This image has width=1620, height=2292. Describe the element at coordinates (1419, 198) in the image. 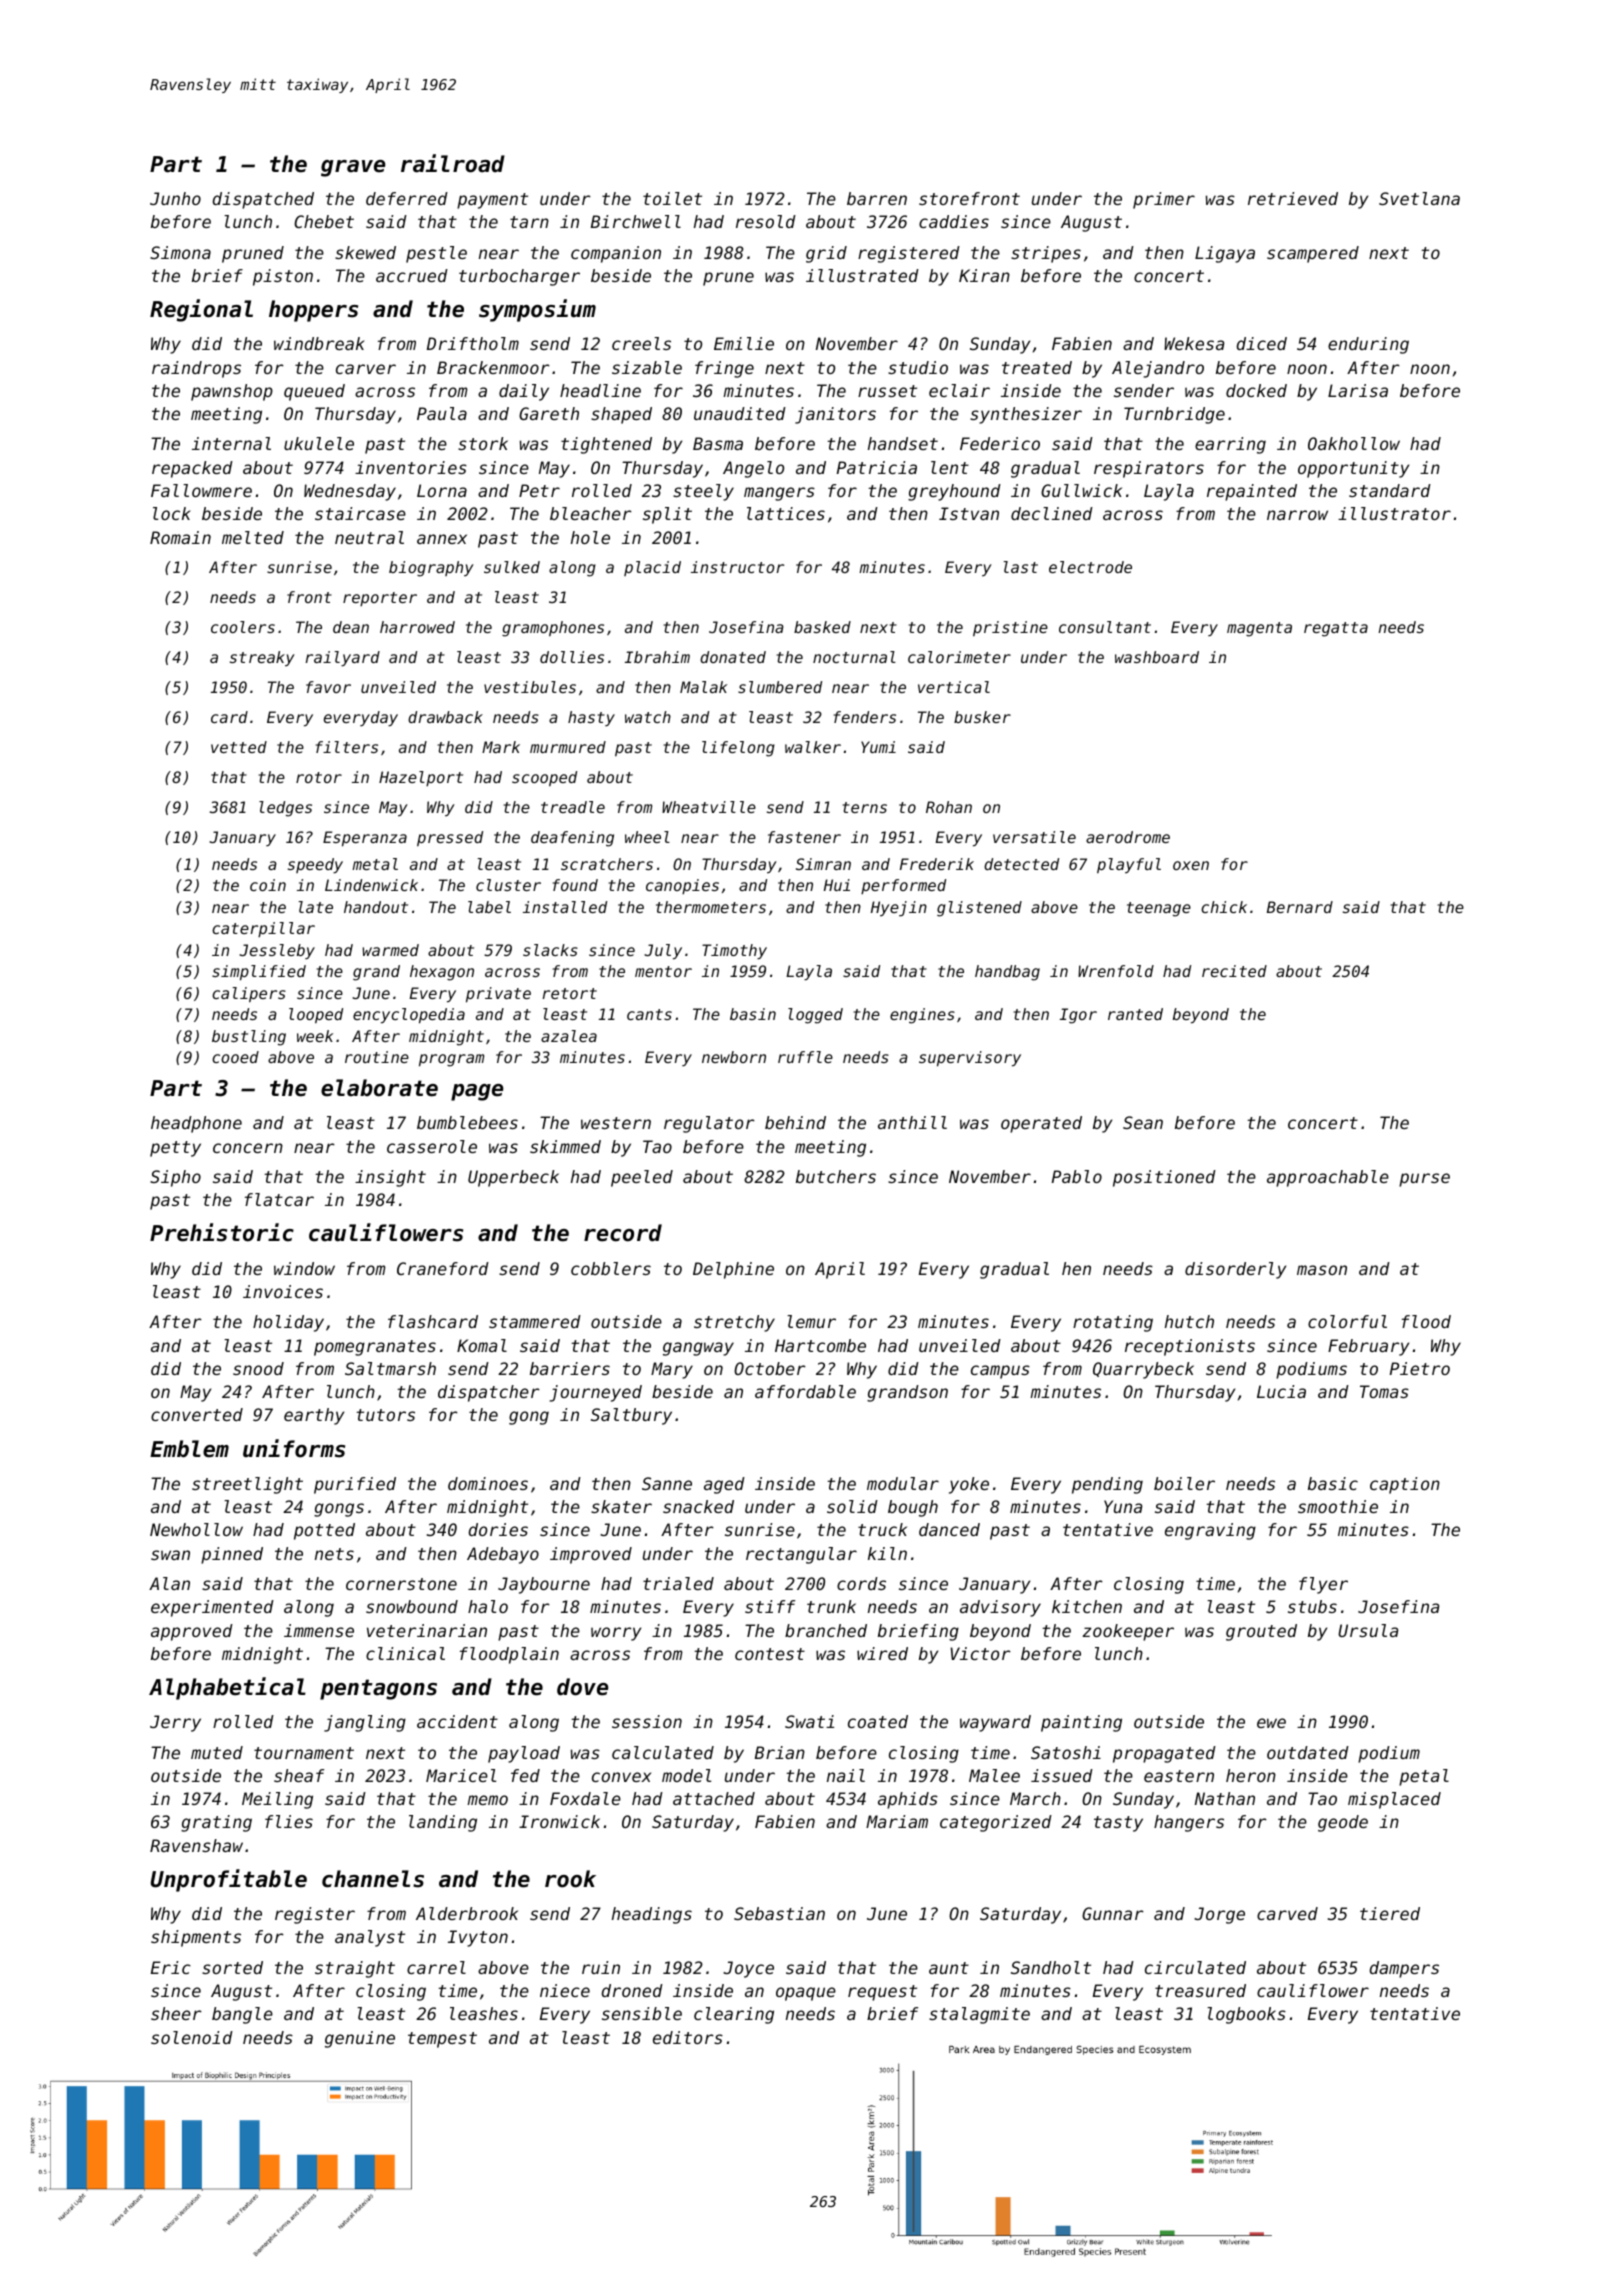

I see `Svetlana` at that location.
